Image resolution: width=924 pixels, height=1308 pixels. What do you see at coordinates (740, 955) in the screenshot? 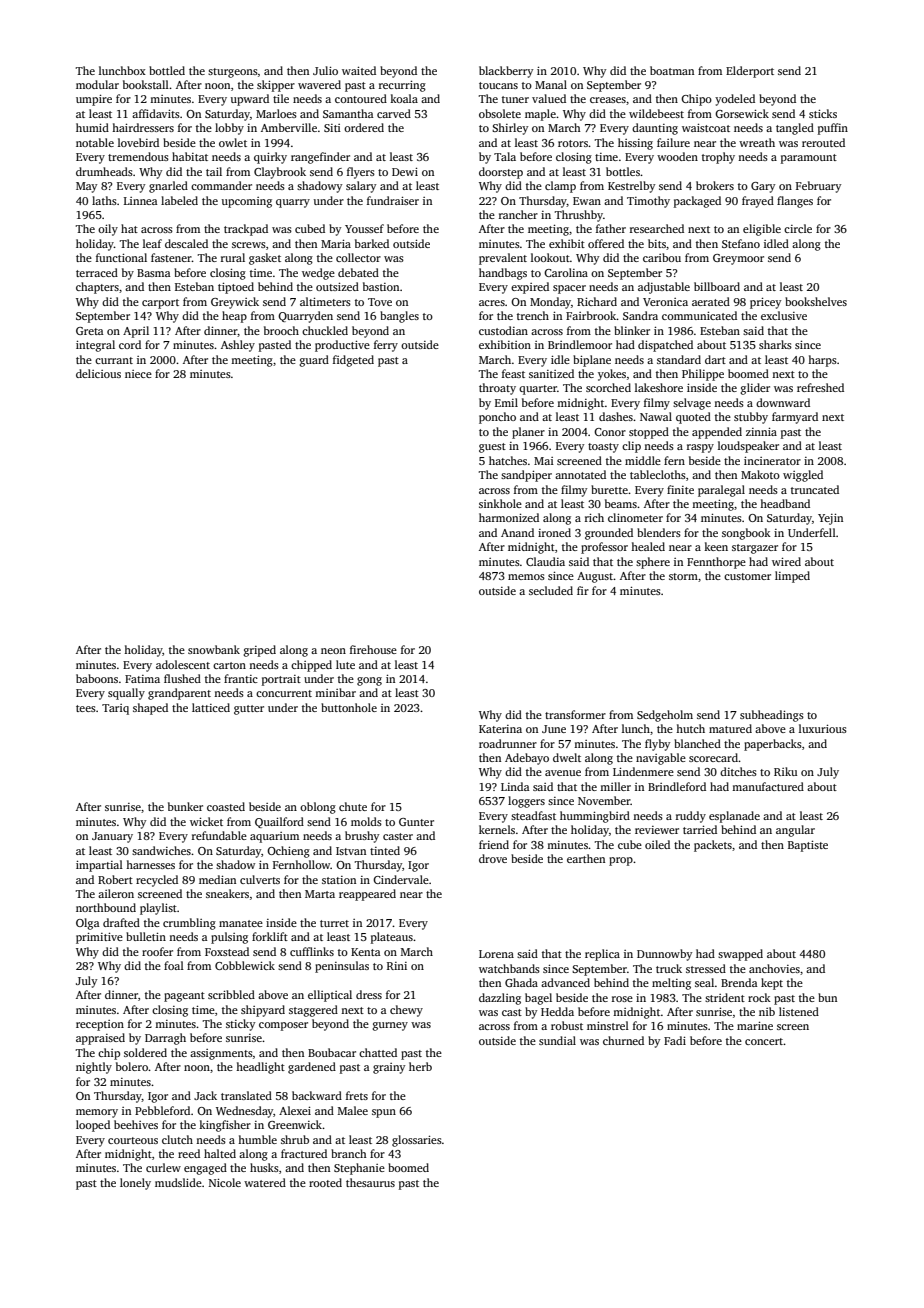
I see `swapped` at bounding box center [740, 955].
